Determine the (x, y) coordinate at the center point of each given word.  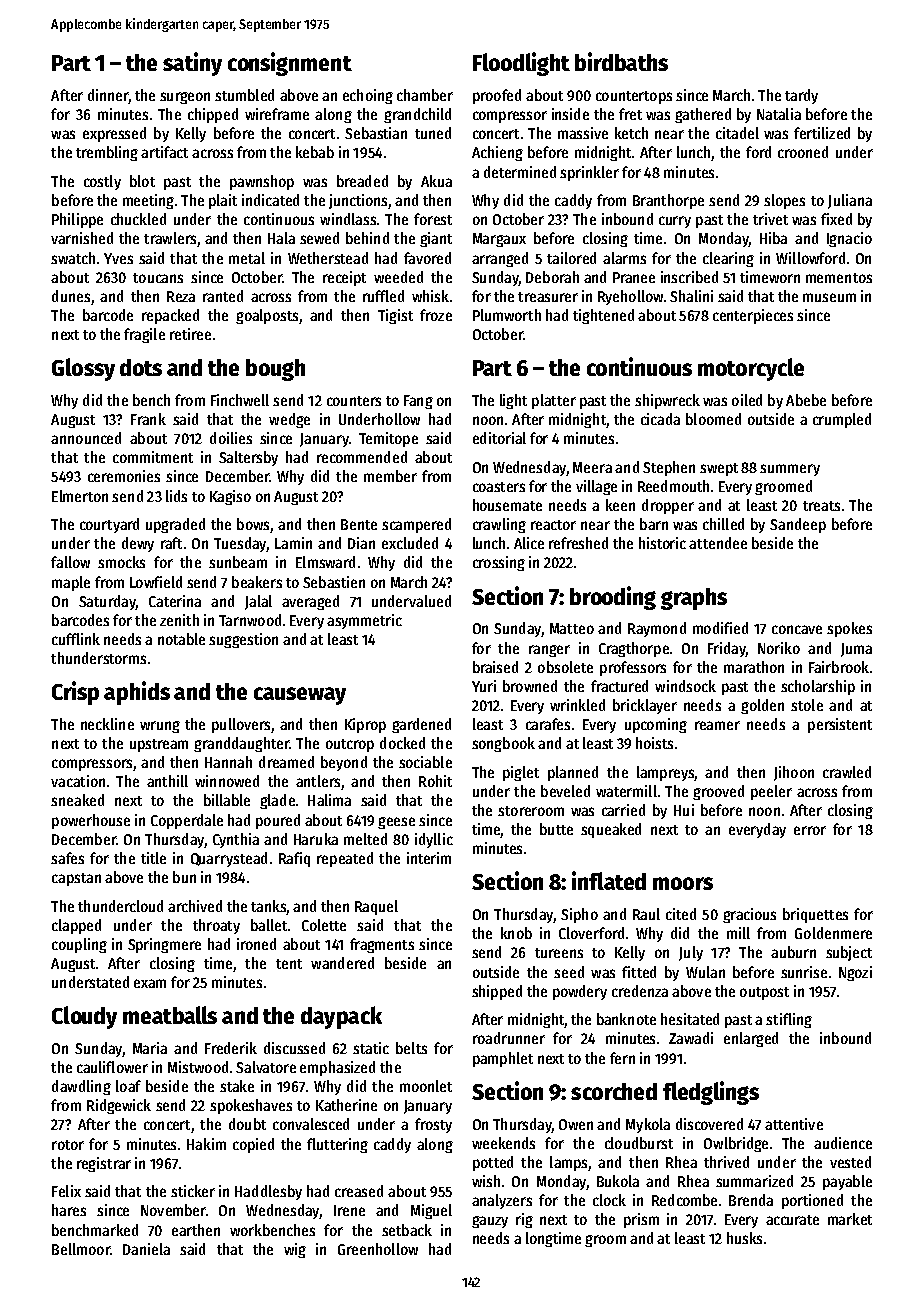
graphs (694, 599)
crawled (847, 772)
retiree (190, 334)
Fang (418, 402)
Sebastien (334, 582)
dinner (108, 95)
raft (171, 543)
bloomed (713, 419)
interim (429, 858)
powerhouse (91, 821)
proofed (497, 96)
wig (295, 1250)
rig (524, 1220)
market (850, 1219)
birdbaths (621, 61)
